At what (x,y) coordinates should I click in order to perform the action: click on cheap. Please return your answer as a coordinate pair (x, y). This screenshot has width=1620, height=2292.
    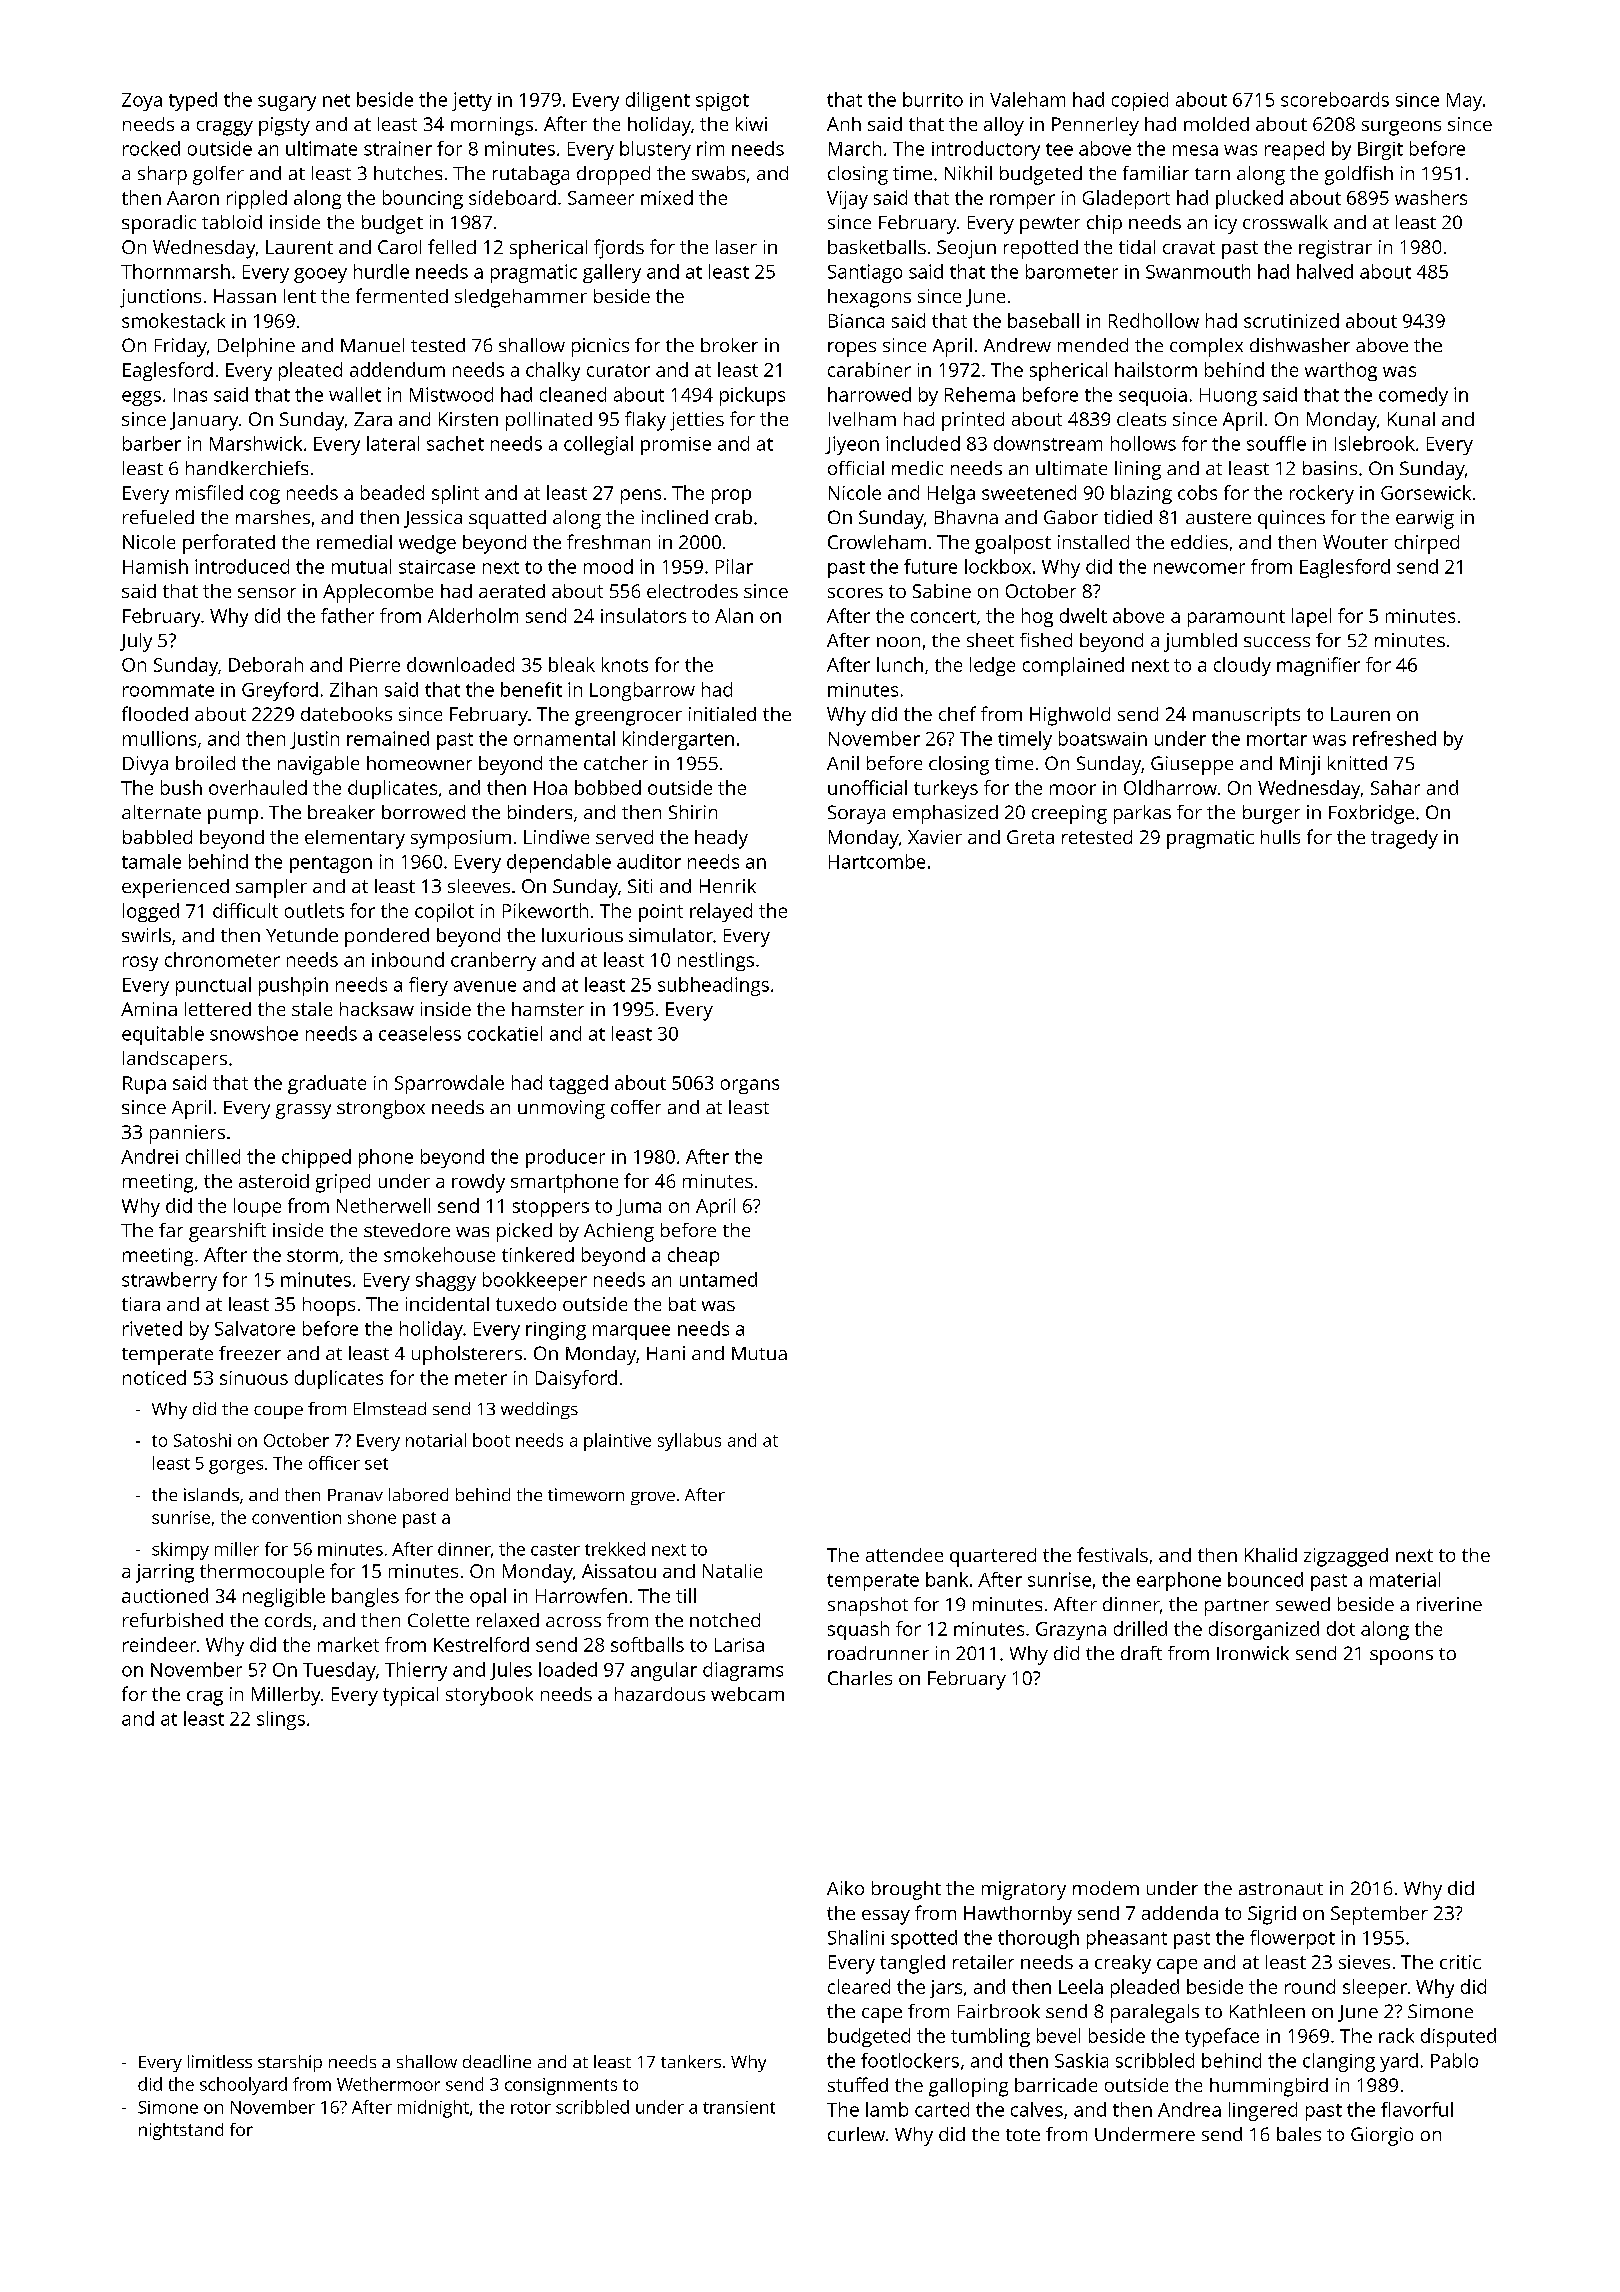
    Looking at the image, I should click on (693, 1256).
